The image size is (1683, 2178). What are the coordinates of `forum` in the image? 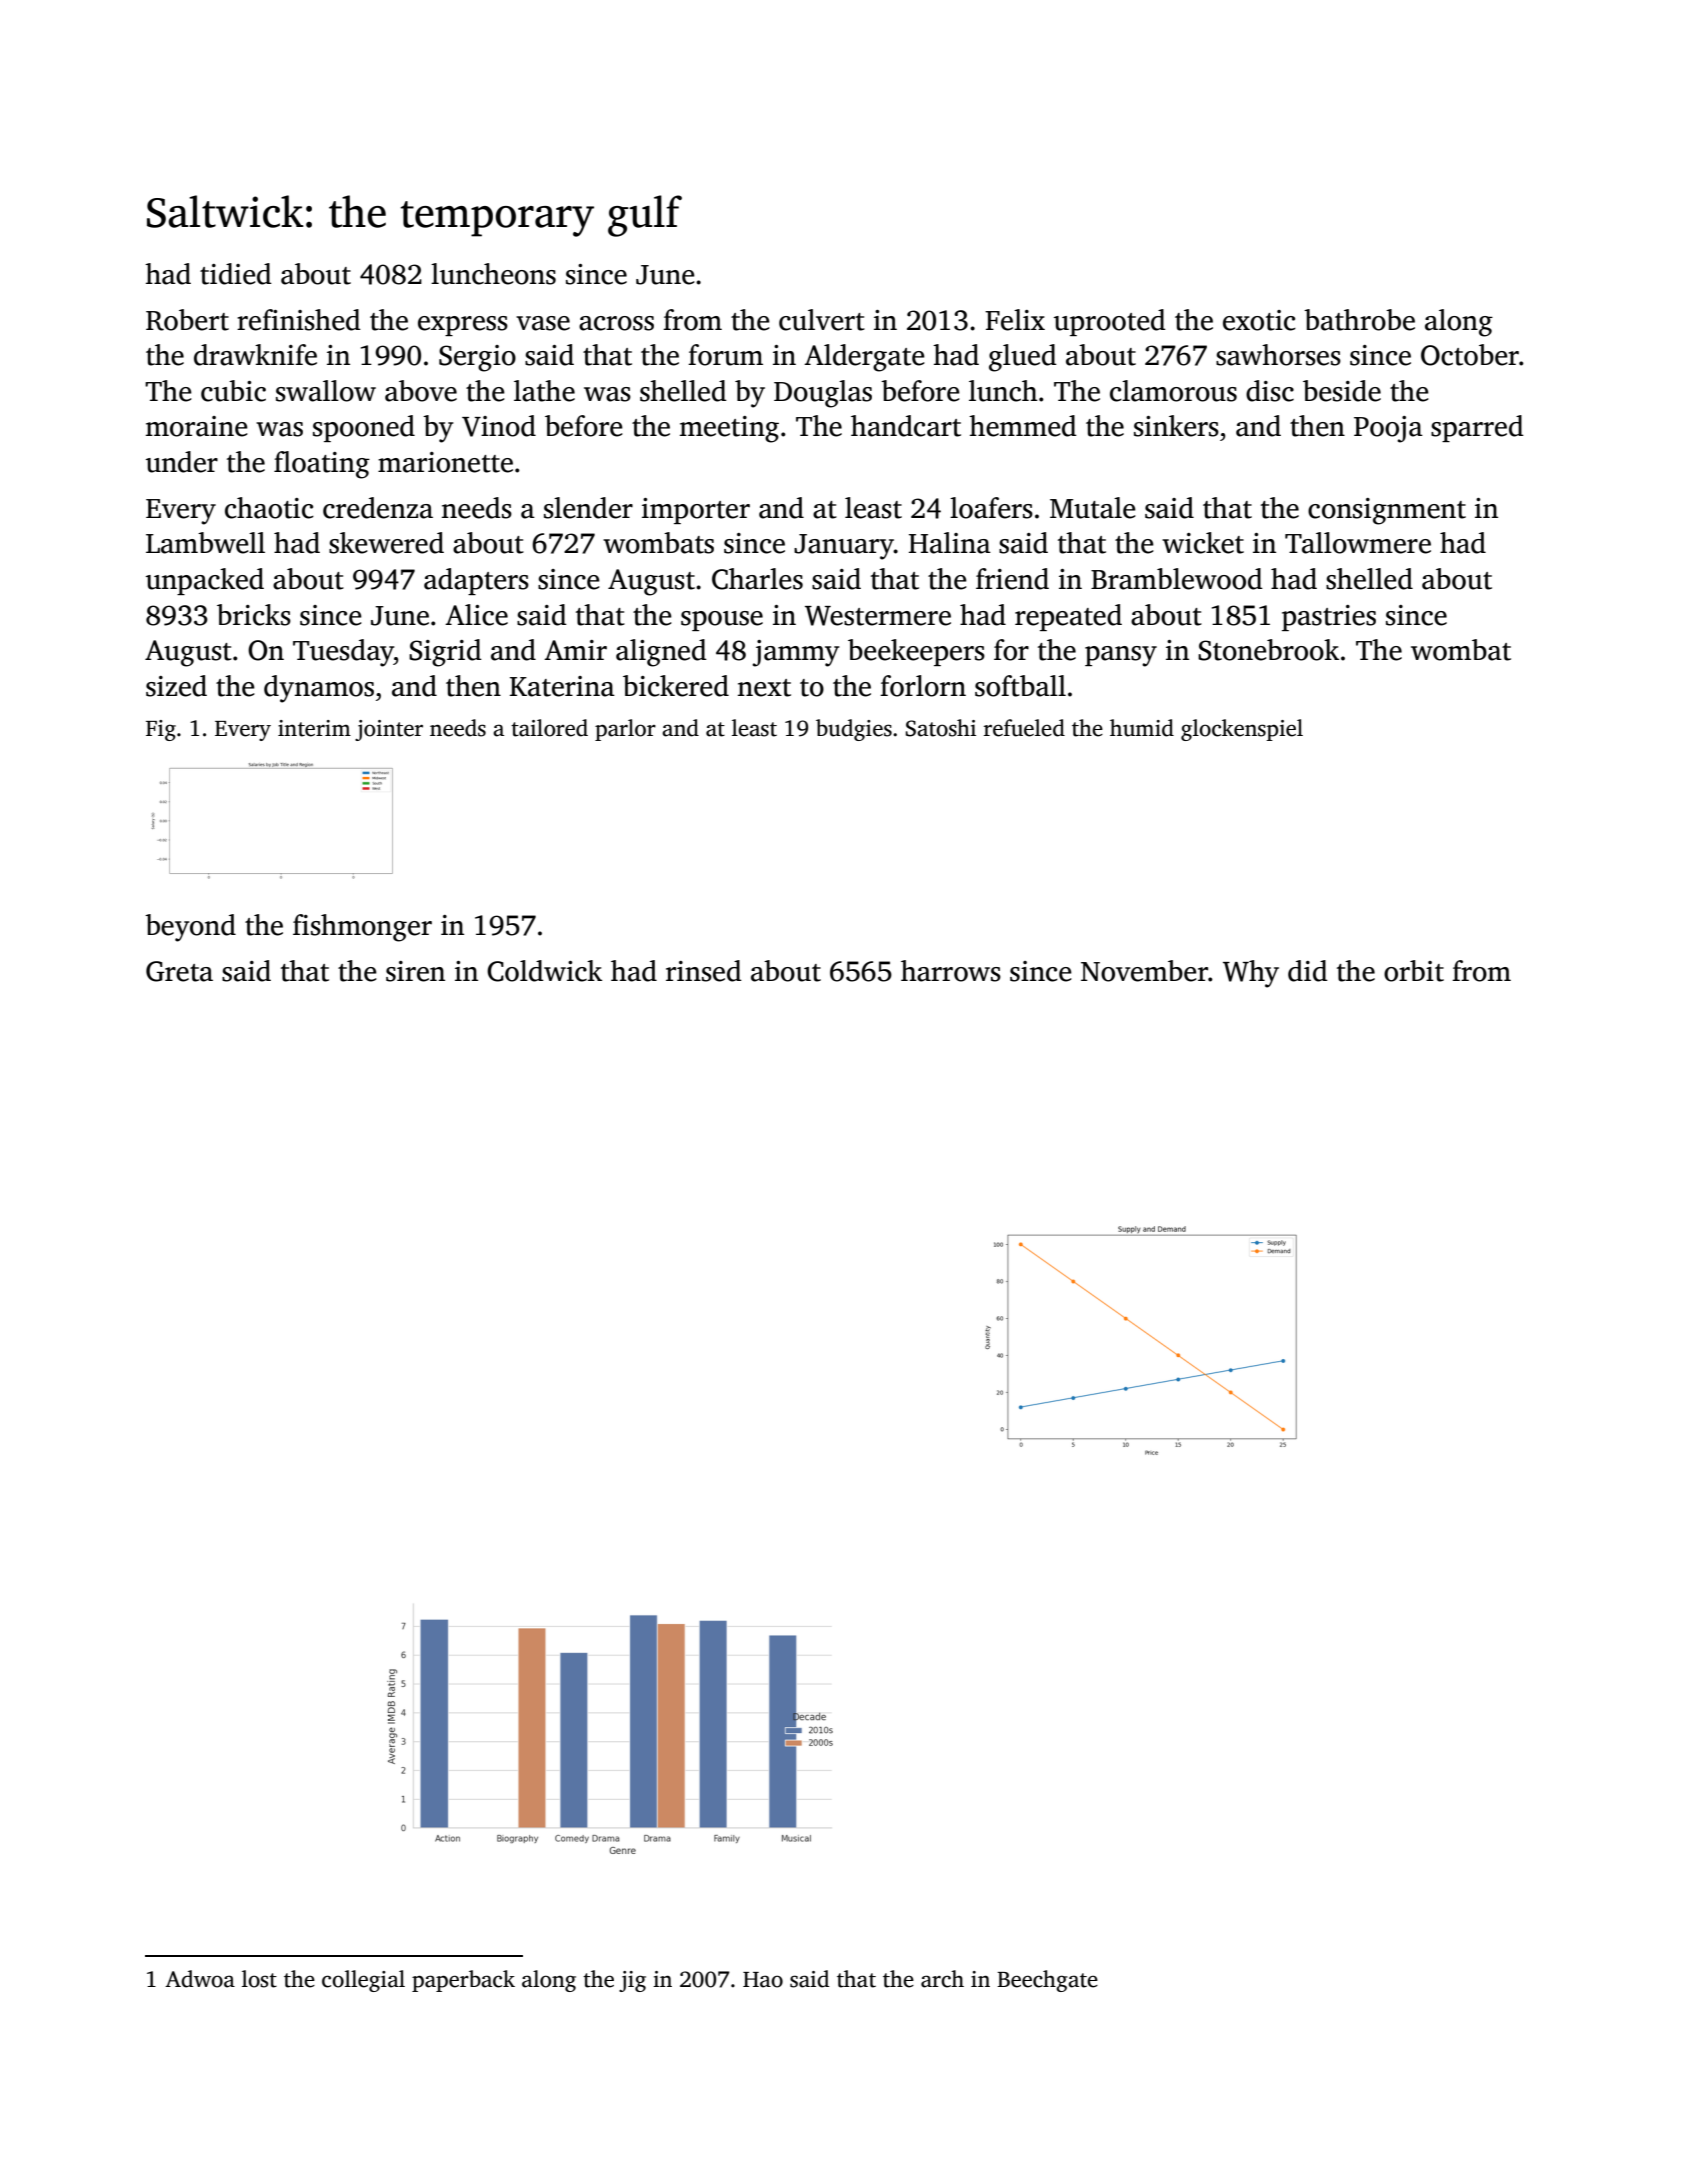 It's located at (725, 355).
